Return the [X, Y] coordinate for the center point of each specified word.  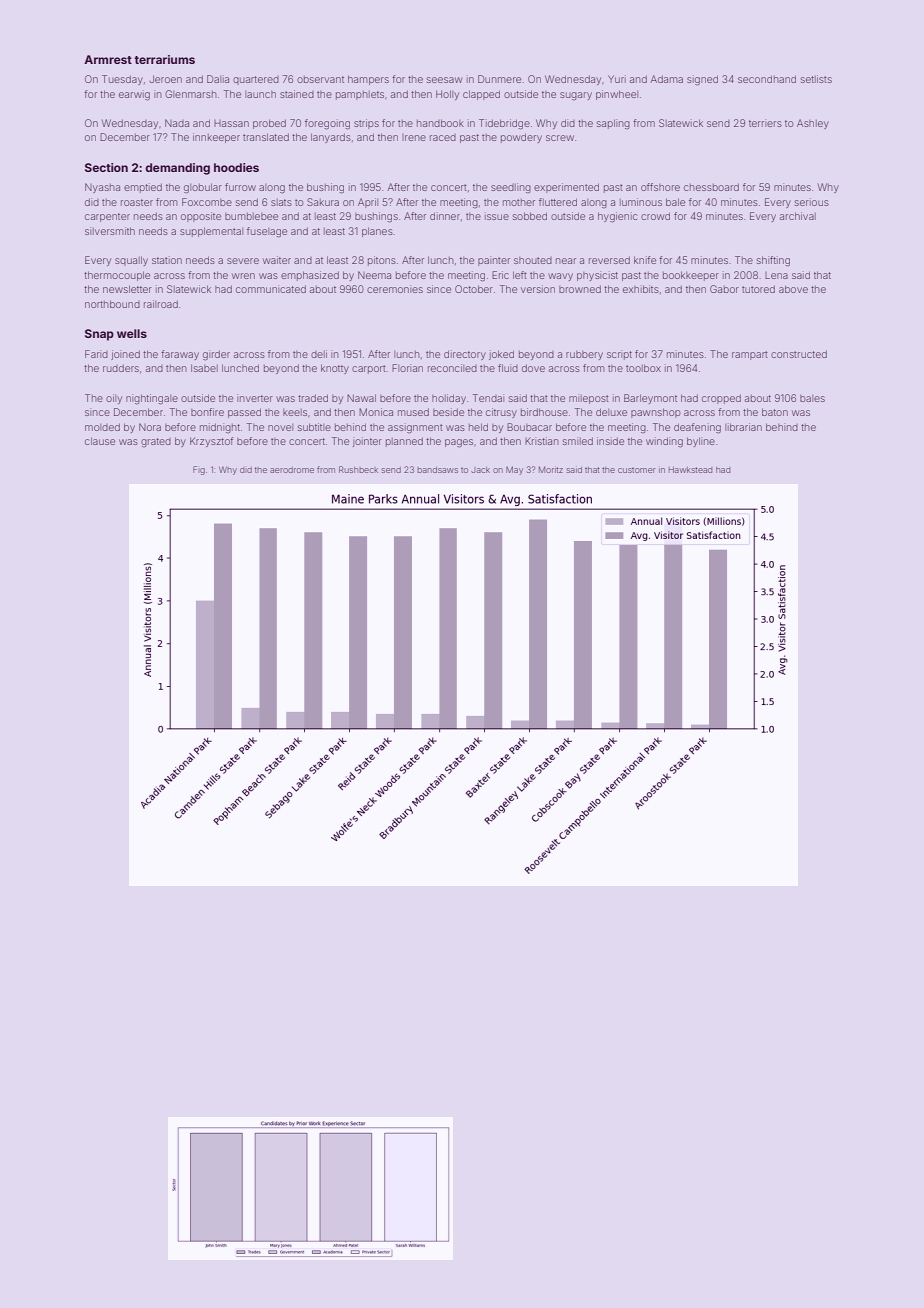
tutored [758, 289]
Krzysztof [211, 442]
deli [319, 354]
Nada [177, 123]
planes [377, 232]
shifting [773, 261]
